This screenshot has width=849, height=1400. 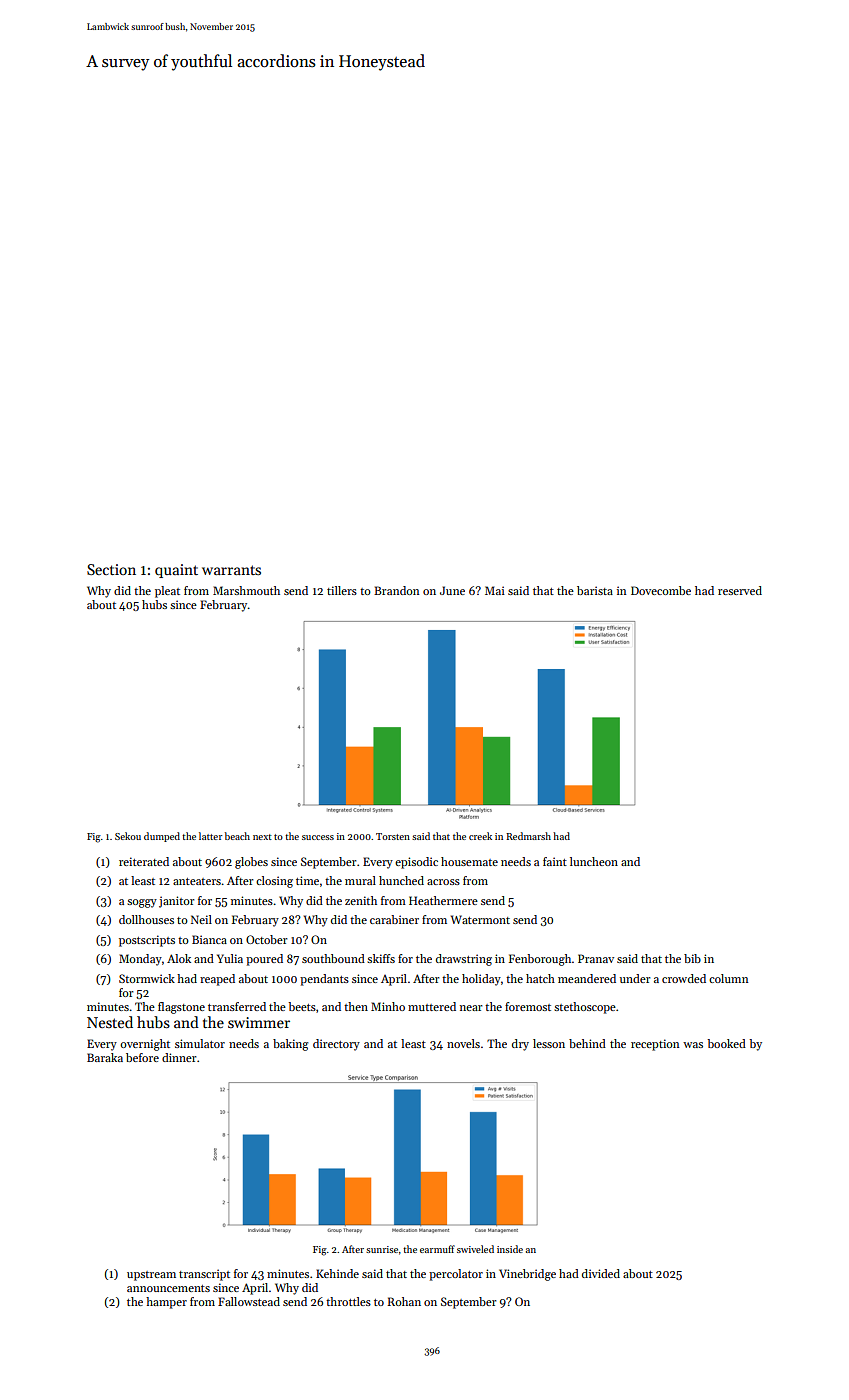 What do you see at coordinates (231, 570) in the screenshot?
I see `warrants` at bounding box center [231, 570].
